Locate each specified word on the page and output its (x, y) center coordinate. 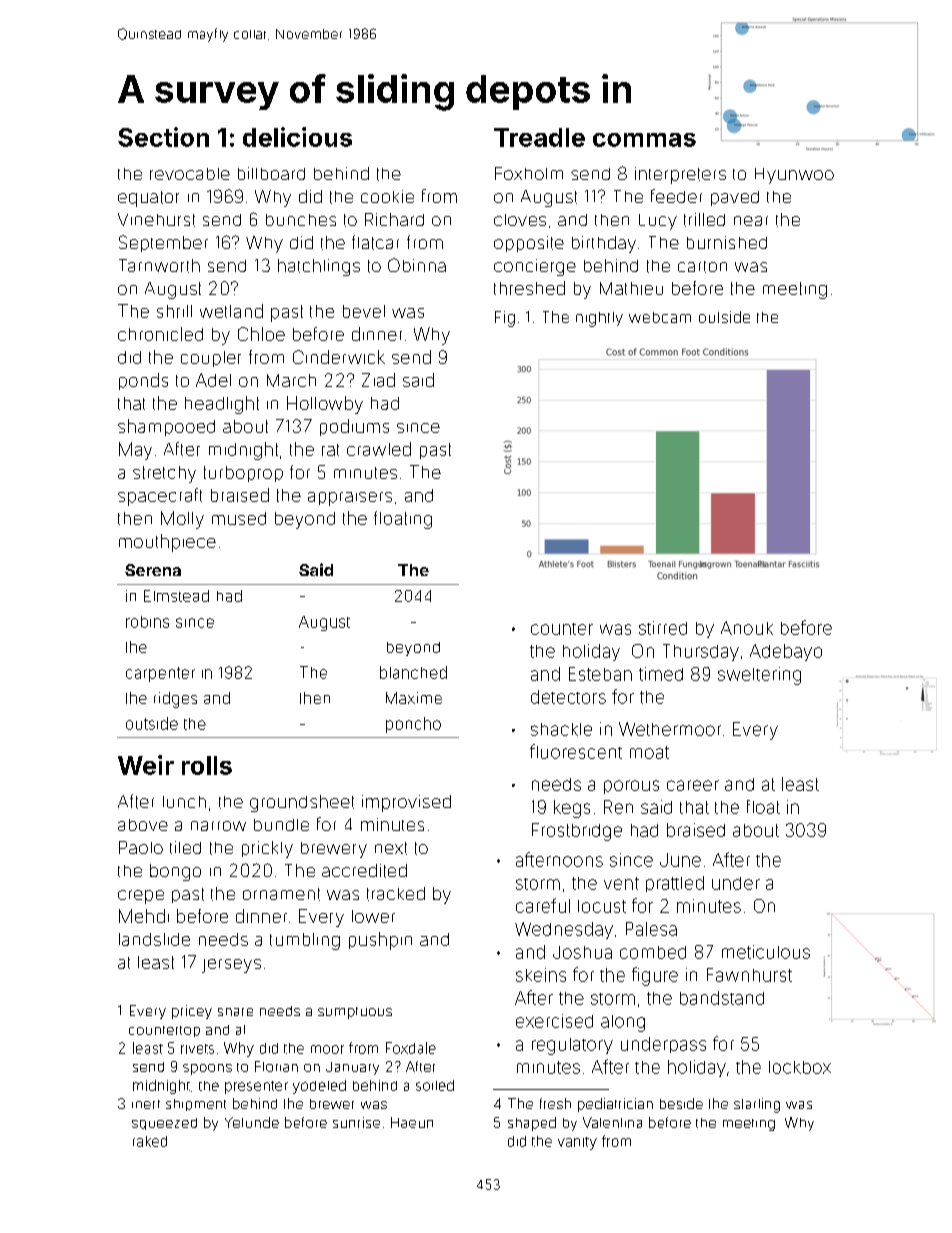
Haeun (412, 1122)
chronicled (160, 334)
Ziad (378, 380)
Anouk (747, 628)
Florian (276, 1066)
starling (757, 1105)
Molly (182, 520)
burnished (727, 242)
